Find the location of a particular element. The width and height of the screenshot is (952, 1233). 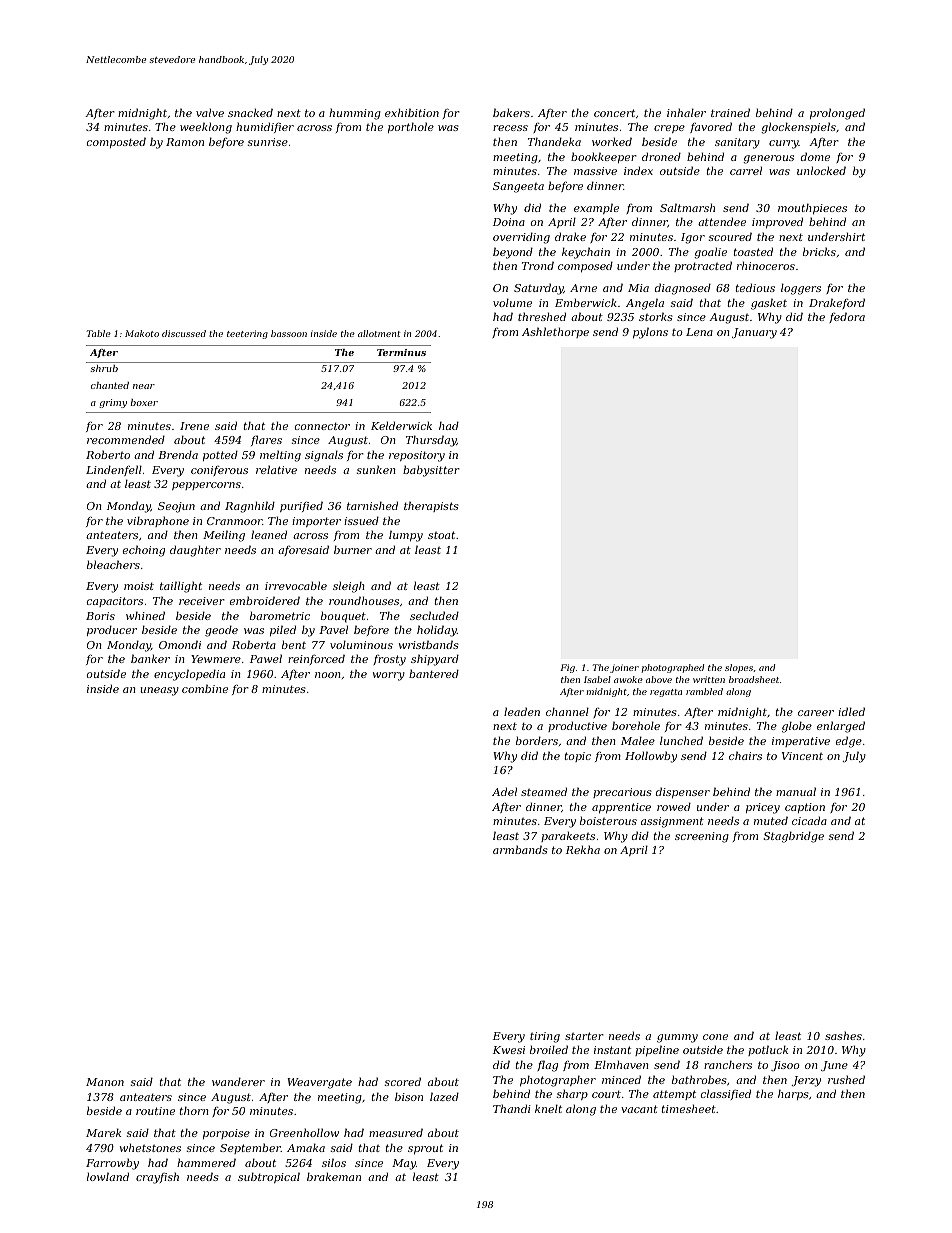

wanderer is located at coordinates (238, 1081).
